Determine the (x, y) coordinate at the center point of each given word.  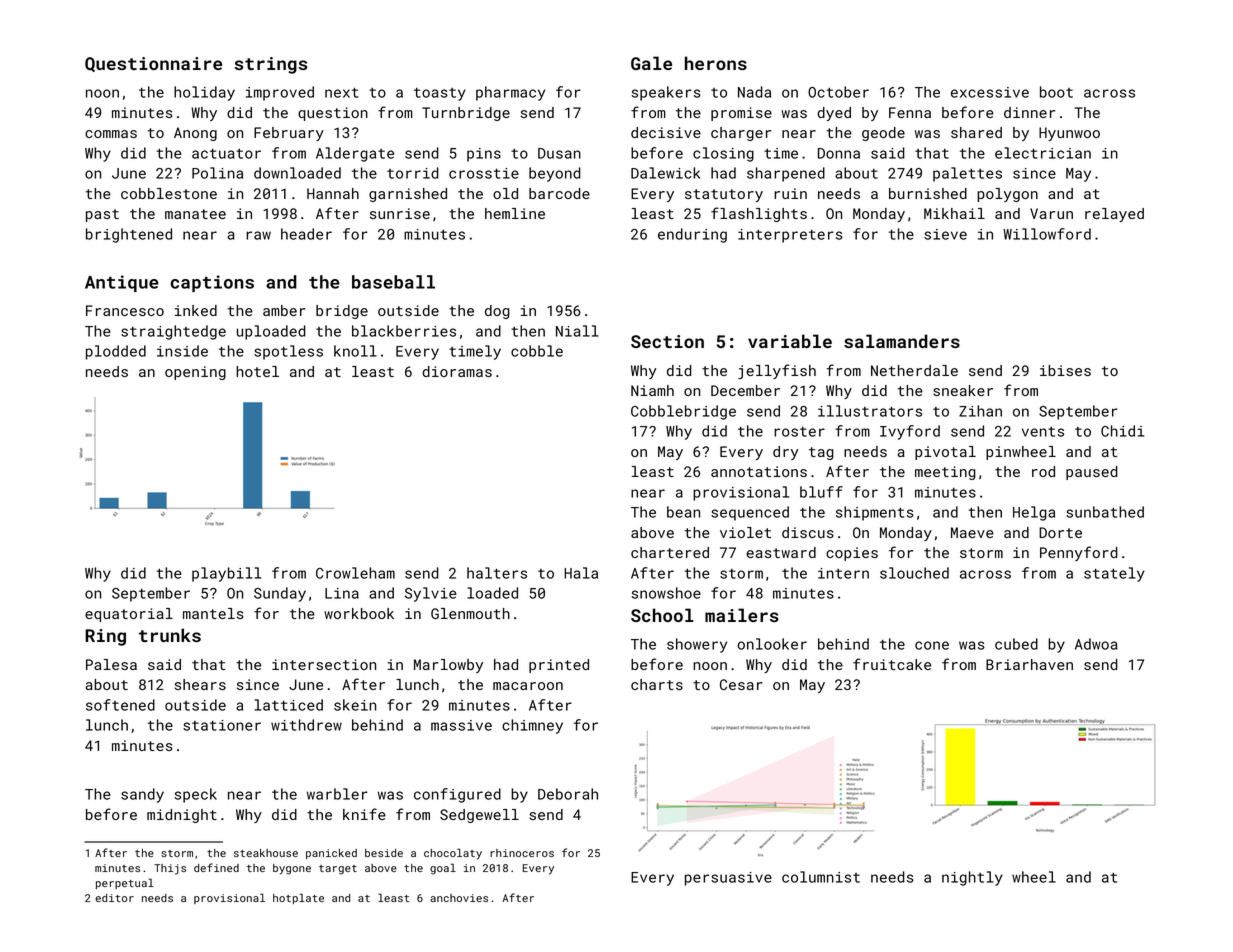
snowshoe (666, 593)
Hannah (333, 193)
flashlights (759, 214)
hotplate (298, 898)
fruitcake (892, 664)
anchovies (459, 898)
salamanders (902, 341)
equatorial (129, 615)
